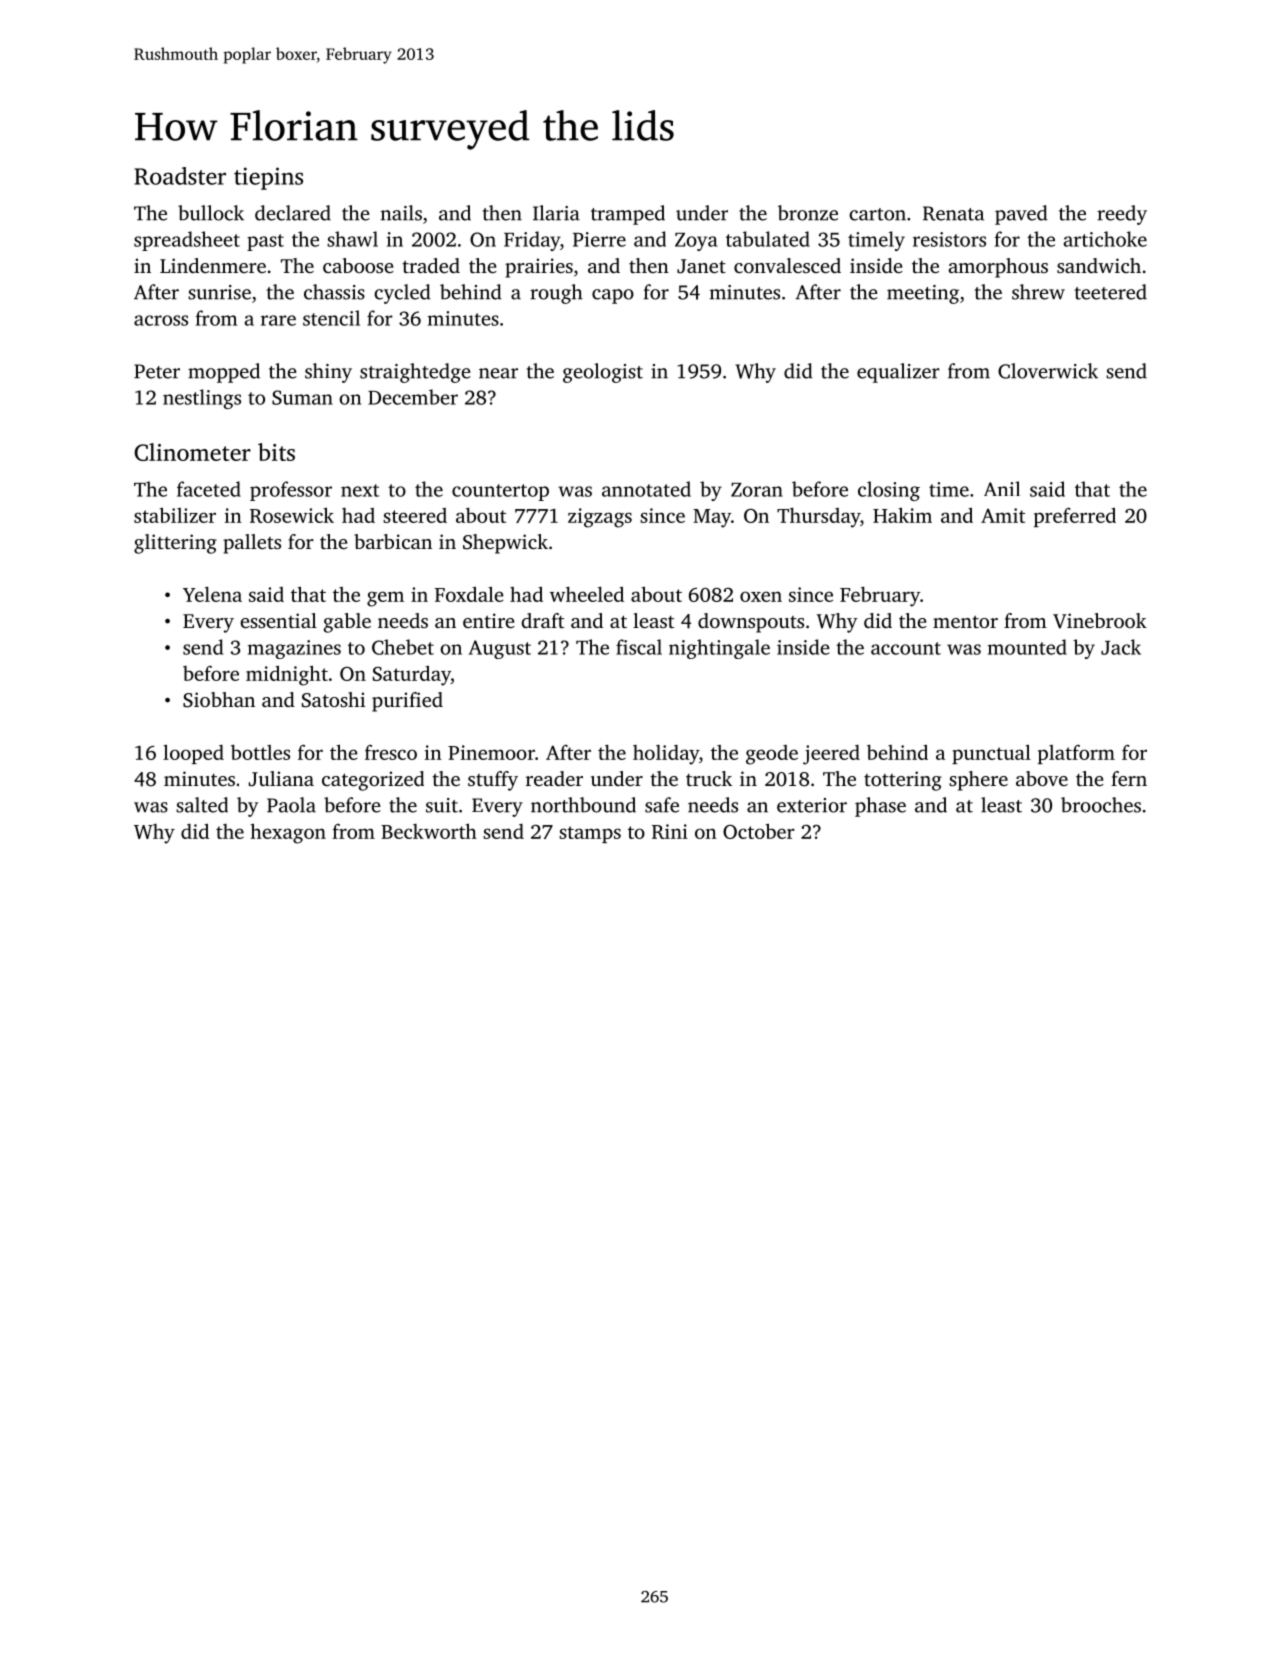  What do you see at coordinates (413, 397) in the screenshot?
I see `December` at bounding box center [413, 397].
